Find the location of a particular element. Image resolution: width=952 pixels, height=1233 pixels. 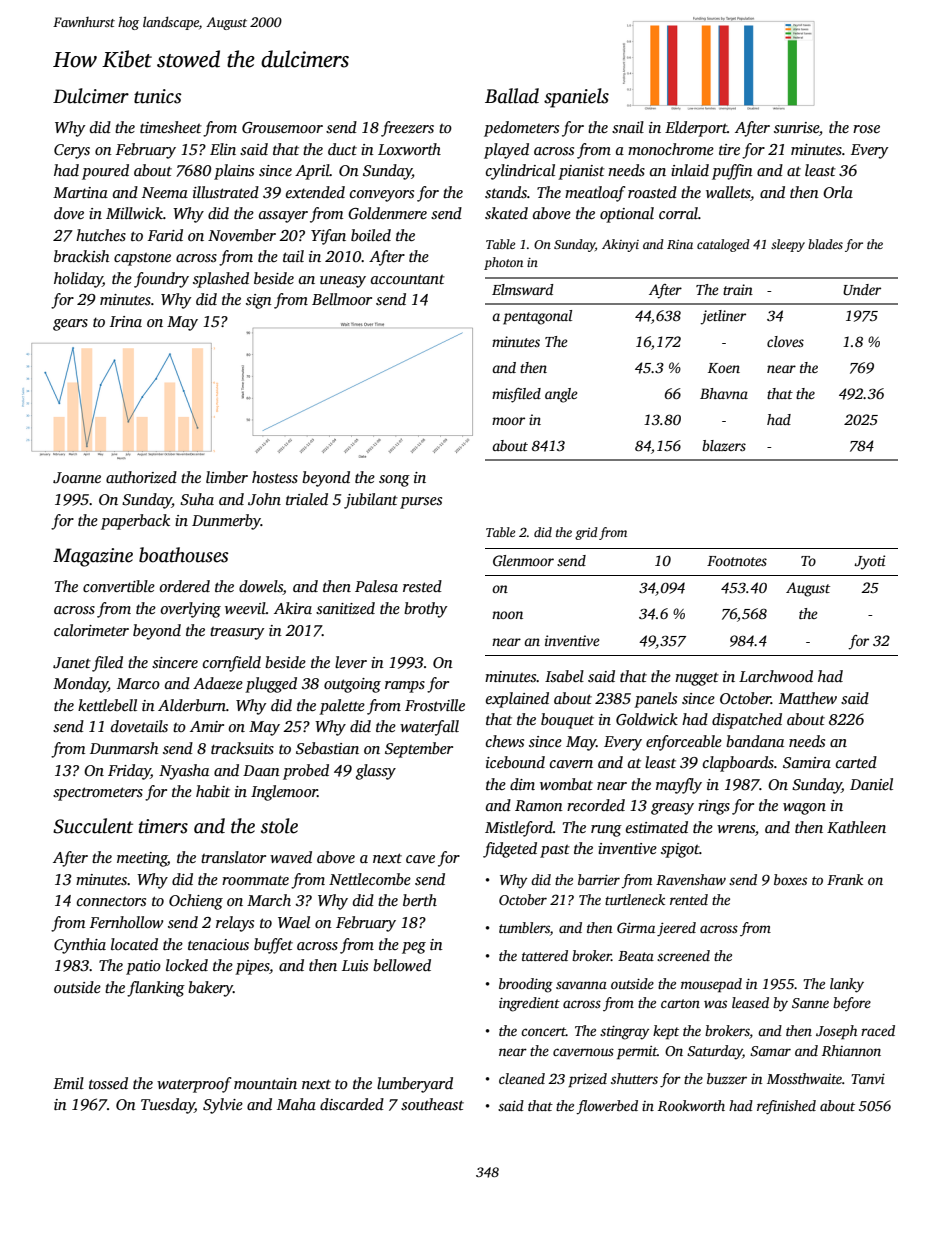

kept is located at coordinates (666, 1032).
